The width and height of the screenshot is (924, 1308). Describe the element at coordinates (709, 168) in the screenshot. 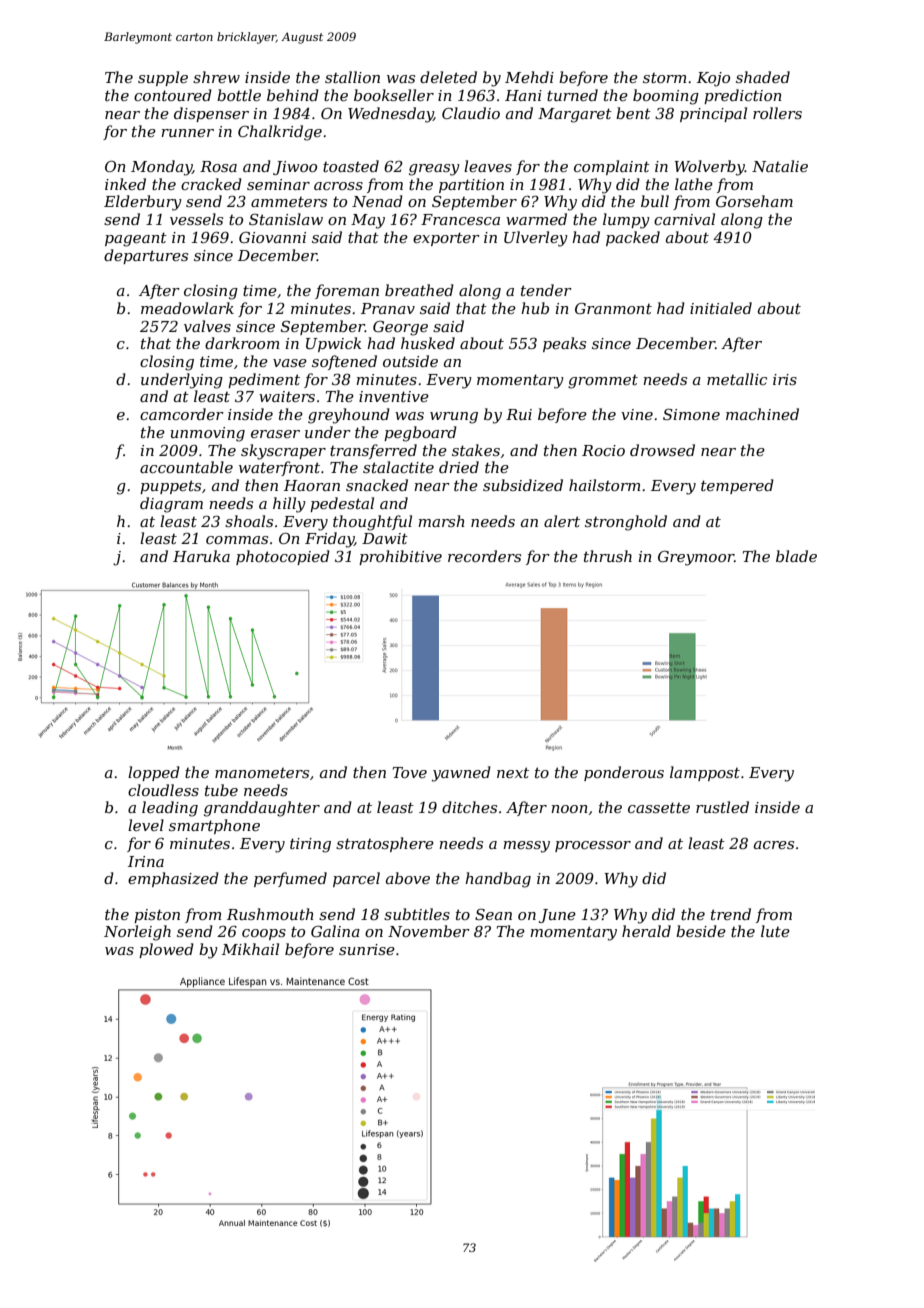

I see `Wolverby` at that location.
